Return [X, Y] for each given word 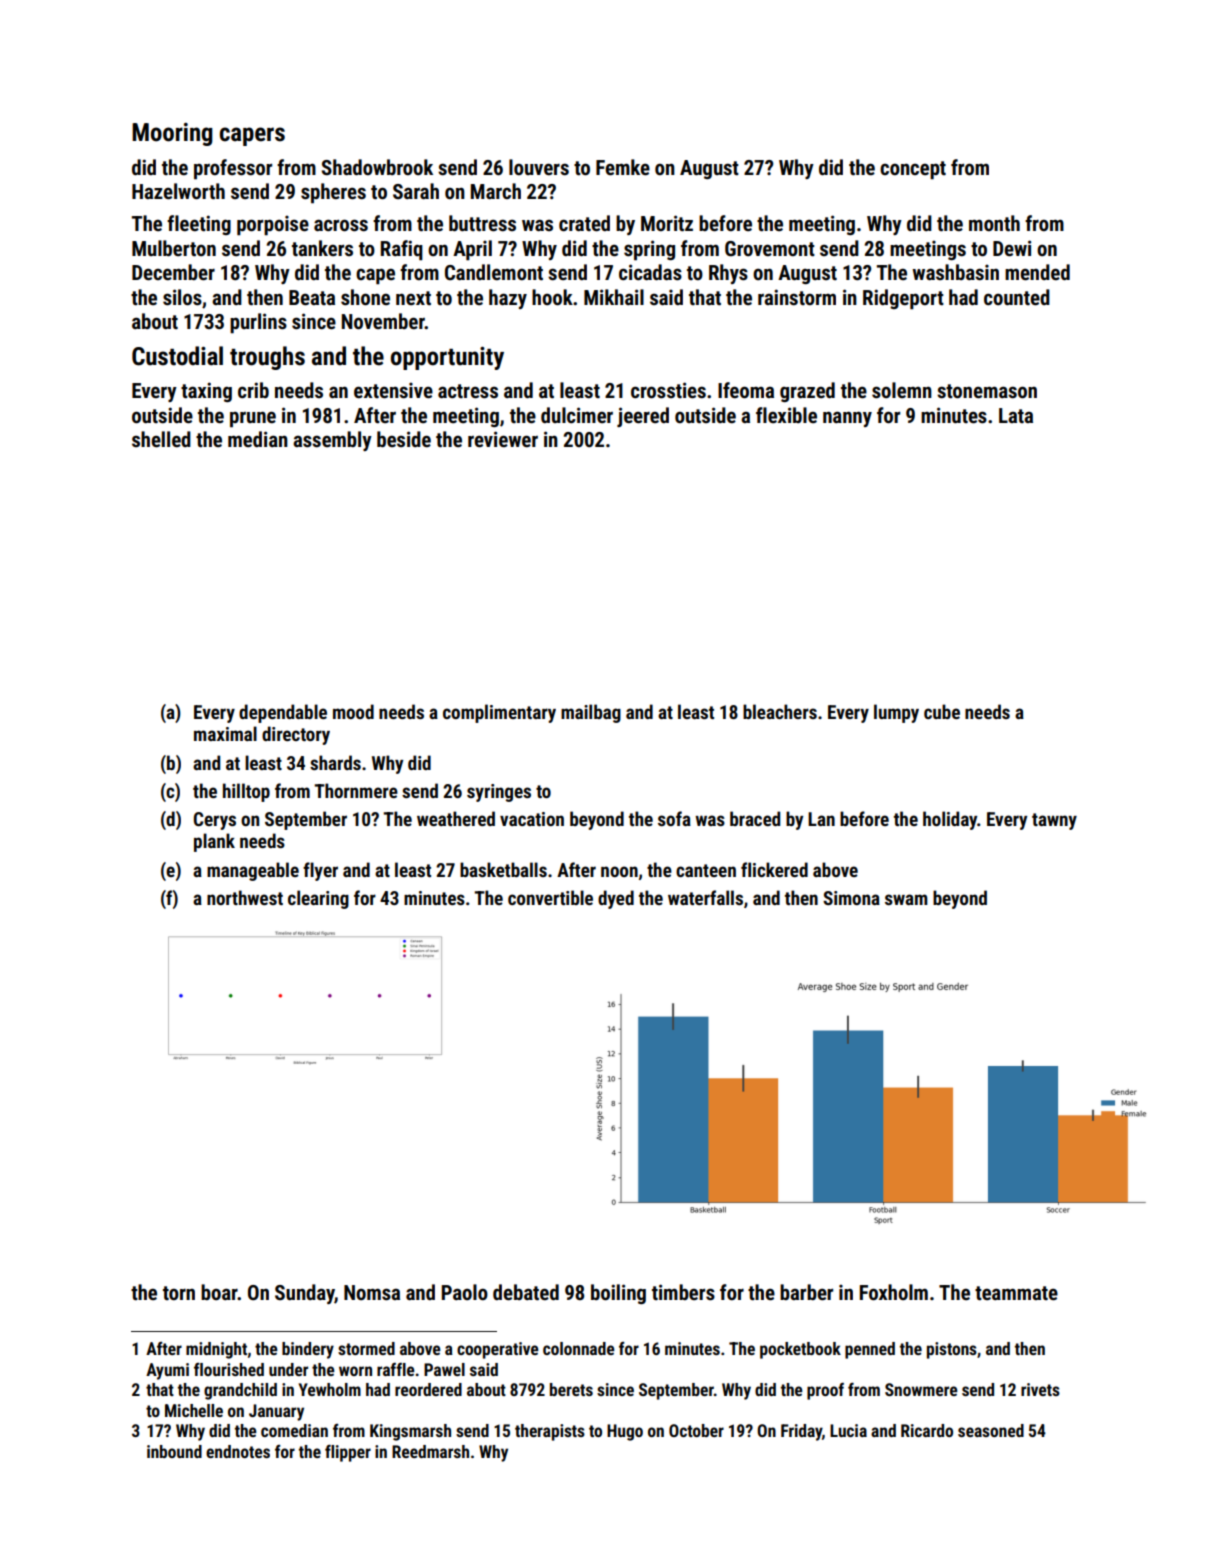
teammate [1016, 1293]
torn [179, 1293]
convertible [550, 897]
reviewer [503, 439]
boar [219, 1292]
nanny [847, 419]
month [994, 223]
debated [526, 1292]
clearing [318, 899]
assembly [332, 441]
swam [906, 899]
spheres [333, 193]
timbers [683, 1292]
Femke [623, 167]
